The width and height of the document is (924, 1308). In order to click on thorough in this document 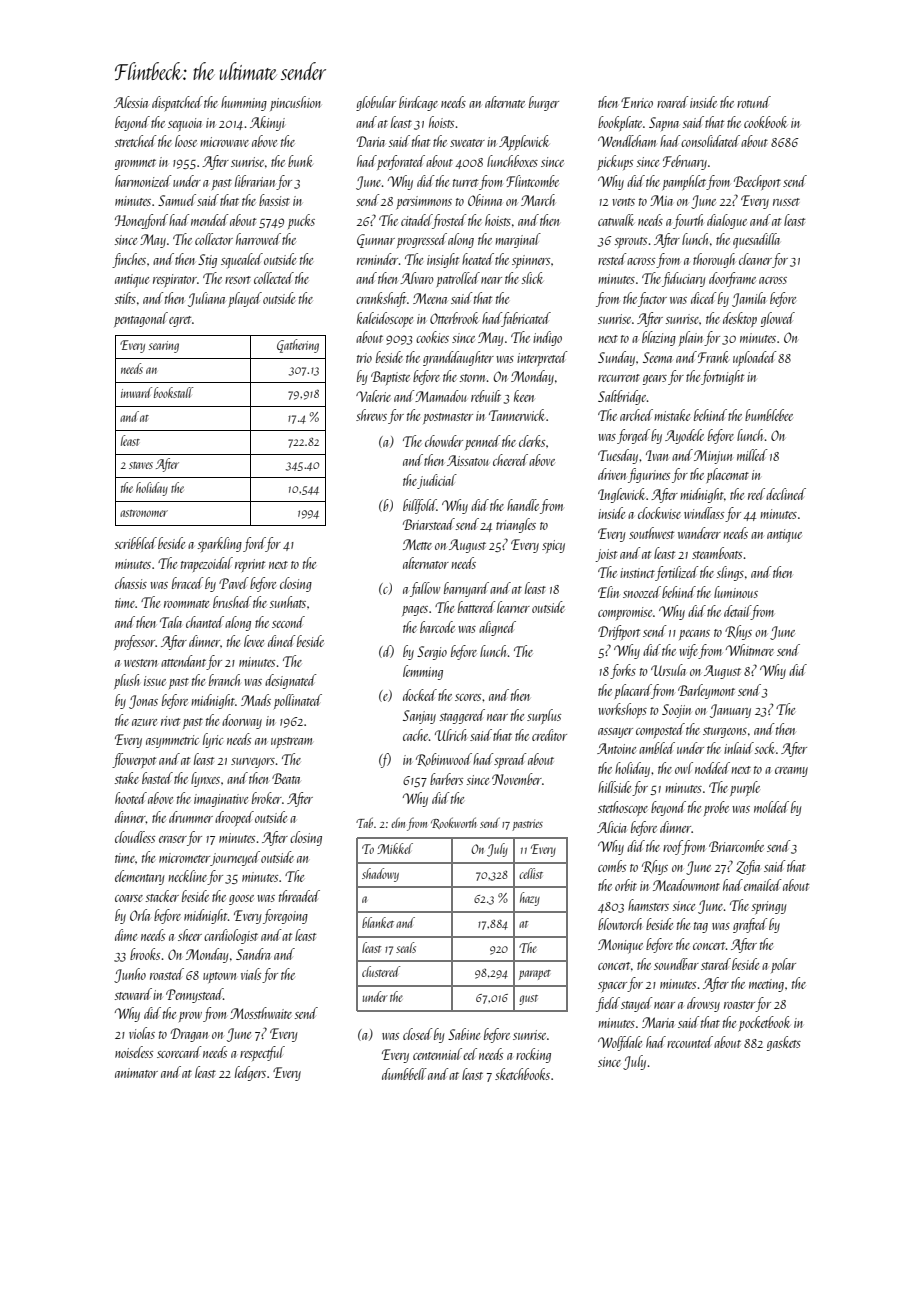, I will do `click(714, 260)`.
